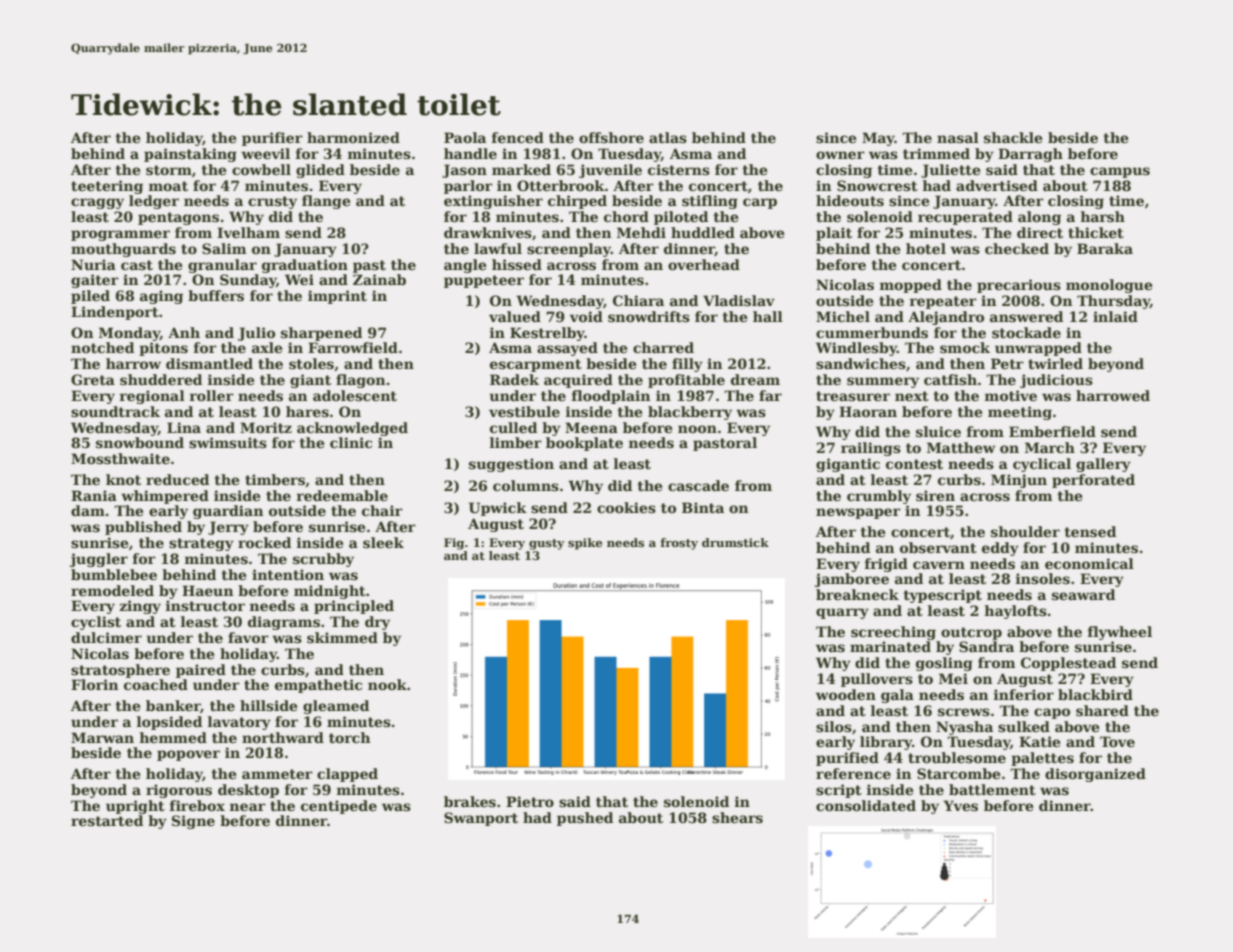  What do you see at coordinates (88, 510) in the screenshot?
I see `dam` at bounding box center [88, 510].
